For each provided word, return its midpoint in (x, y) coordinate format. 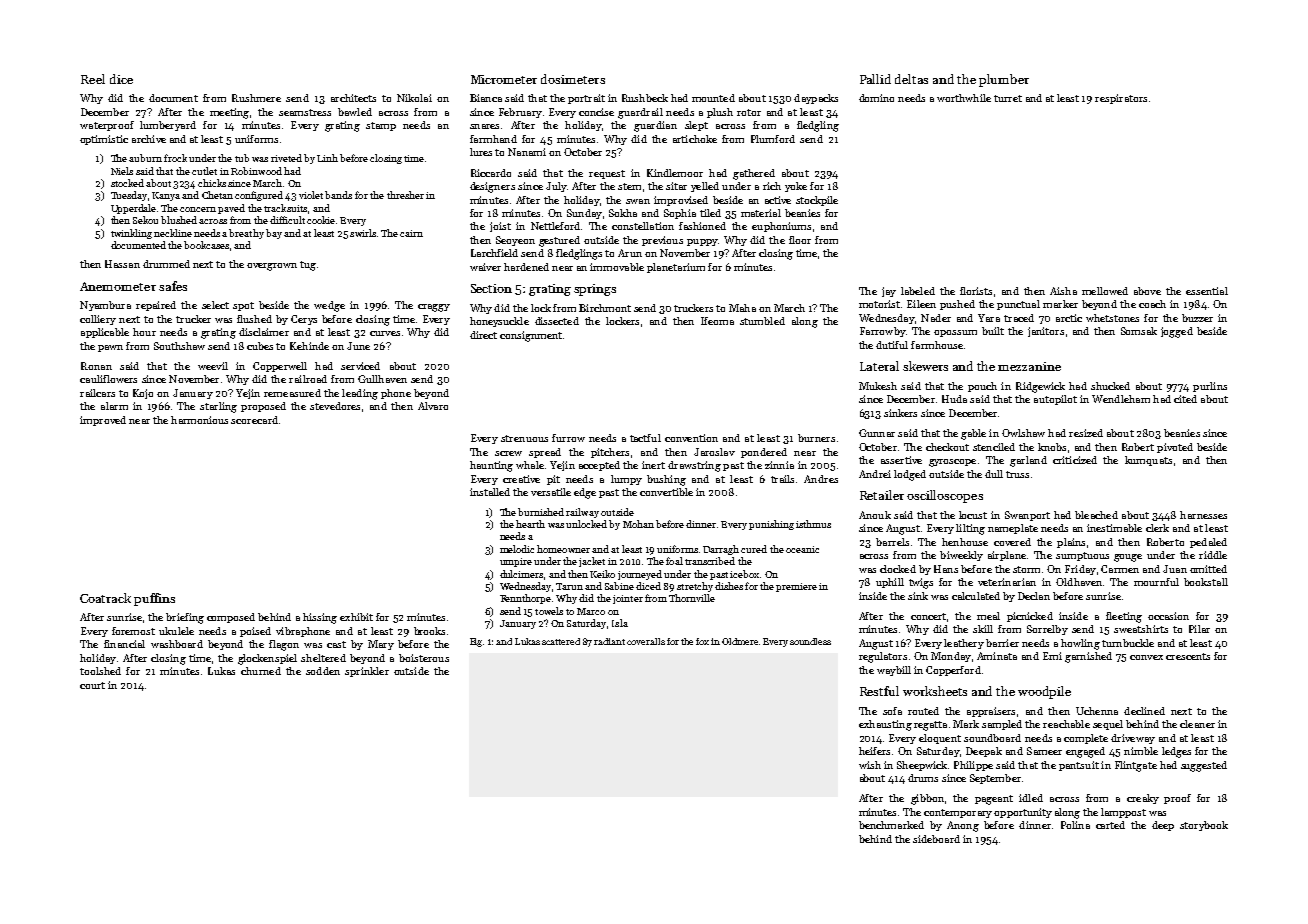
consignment (531, 336)
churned (261, 671)
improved (103, 421)
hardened (526, 267)
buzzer (1197, 318)
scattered (561, 641)
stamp (381, 126)
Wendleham (1121, 399)
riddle (1213, 555)
